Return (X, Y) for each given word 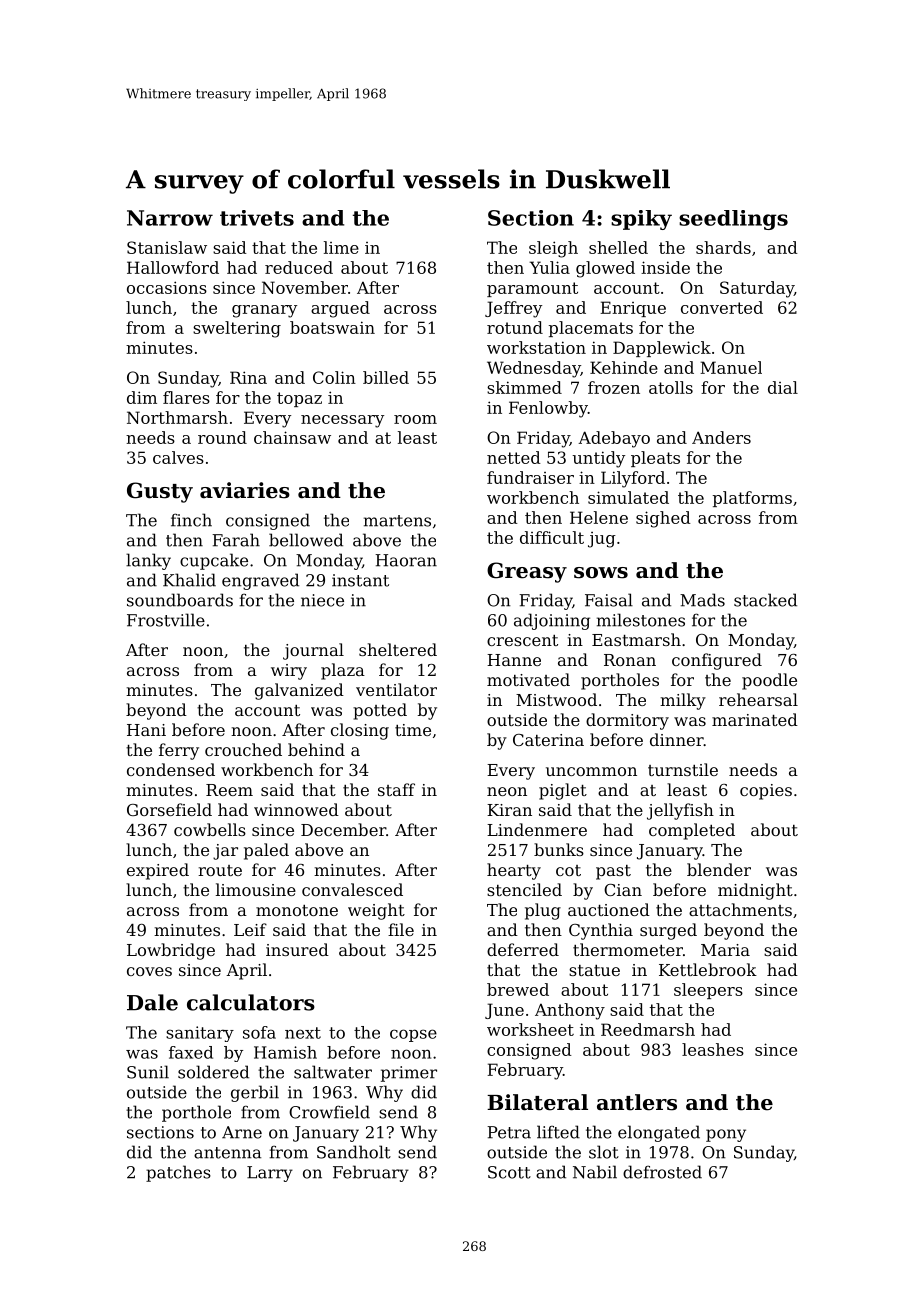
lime (341, 247)
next (303, 1033)
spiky (641, 220)
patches (178, 1173)
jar (225, 852)
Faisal (609, 600)
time (413, 730)
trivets (257, 218)
